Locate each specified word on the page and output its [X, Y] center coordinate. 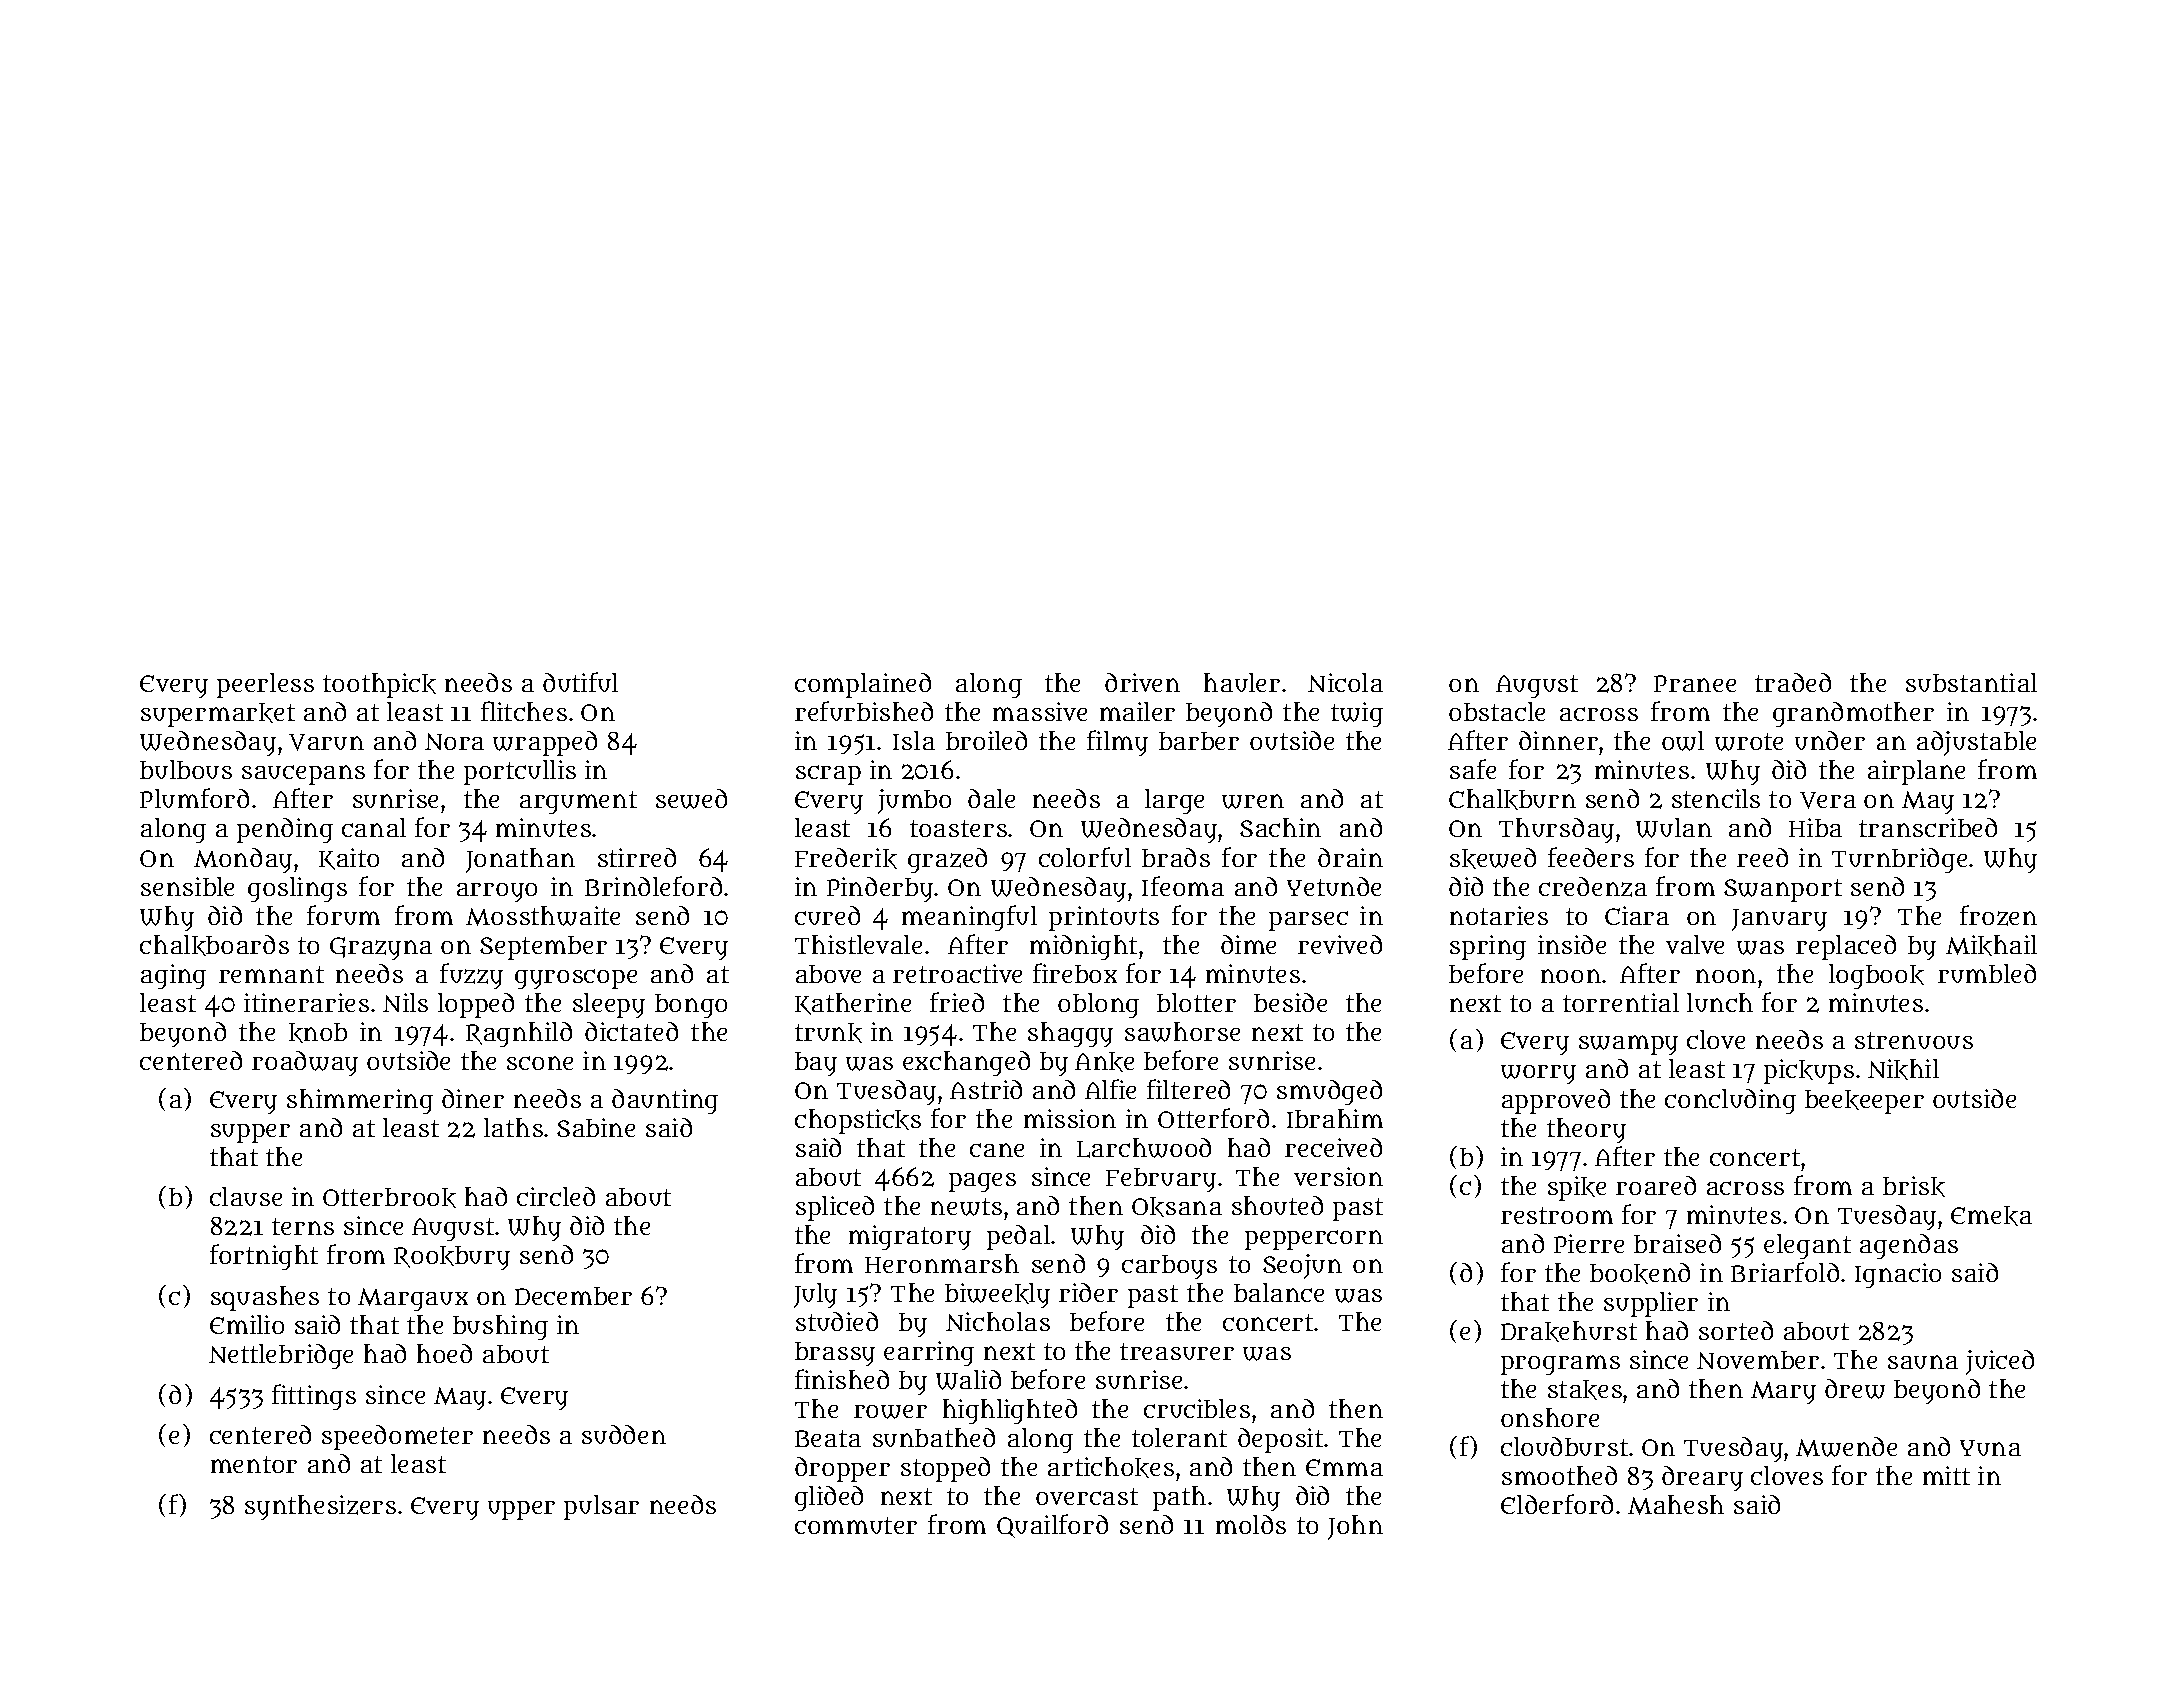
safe [1473, 769]
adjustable [1976, 743]
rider [1088, 1292]
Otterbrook [389, 1198]
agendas [1909, 1246]
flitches [524, 711]
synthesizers [320, 1507]
